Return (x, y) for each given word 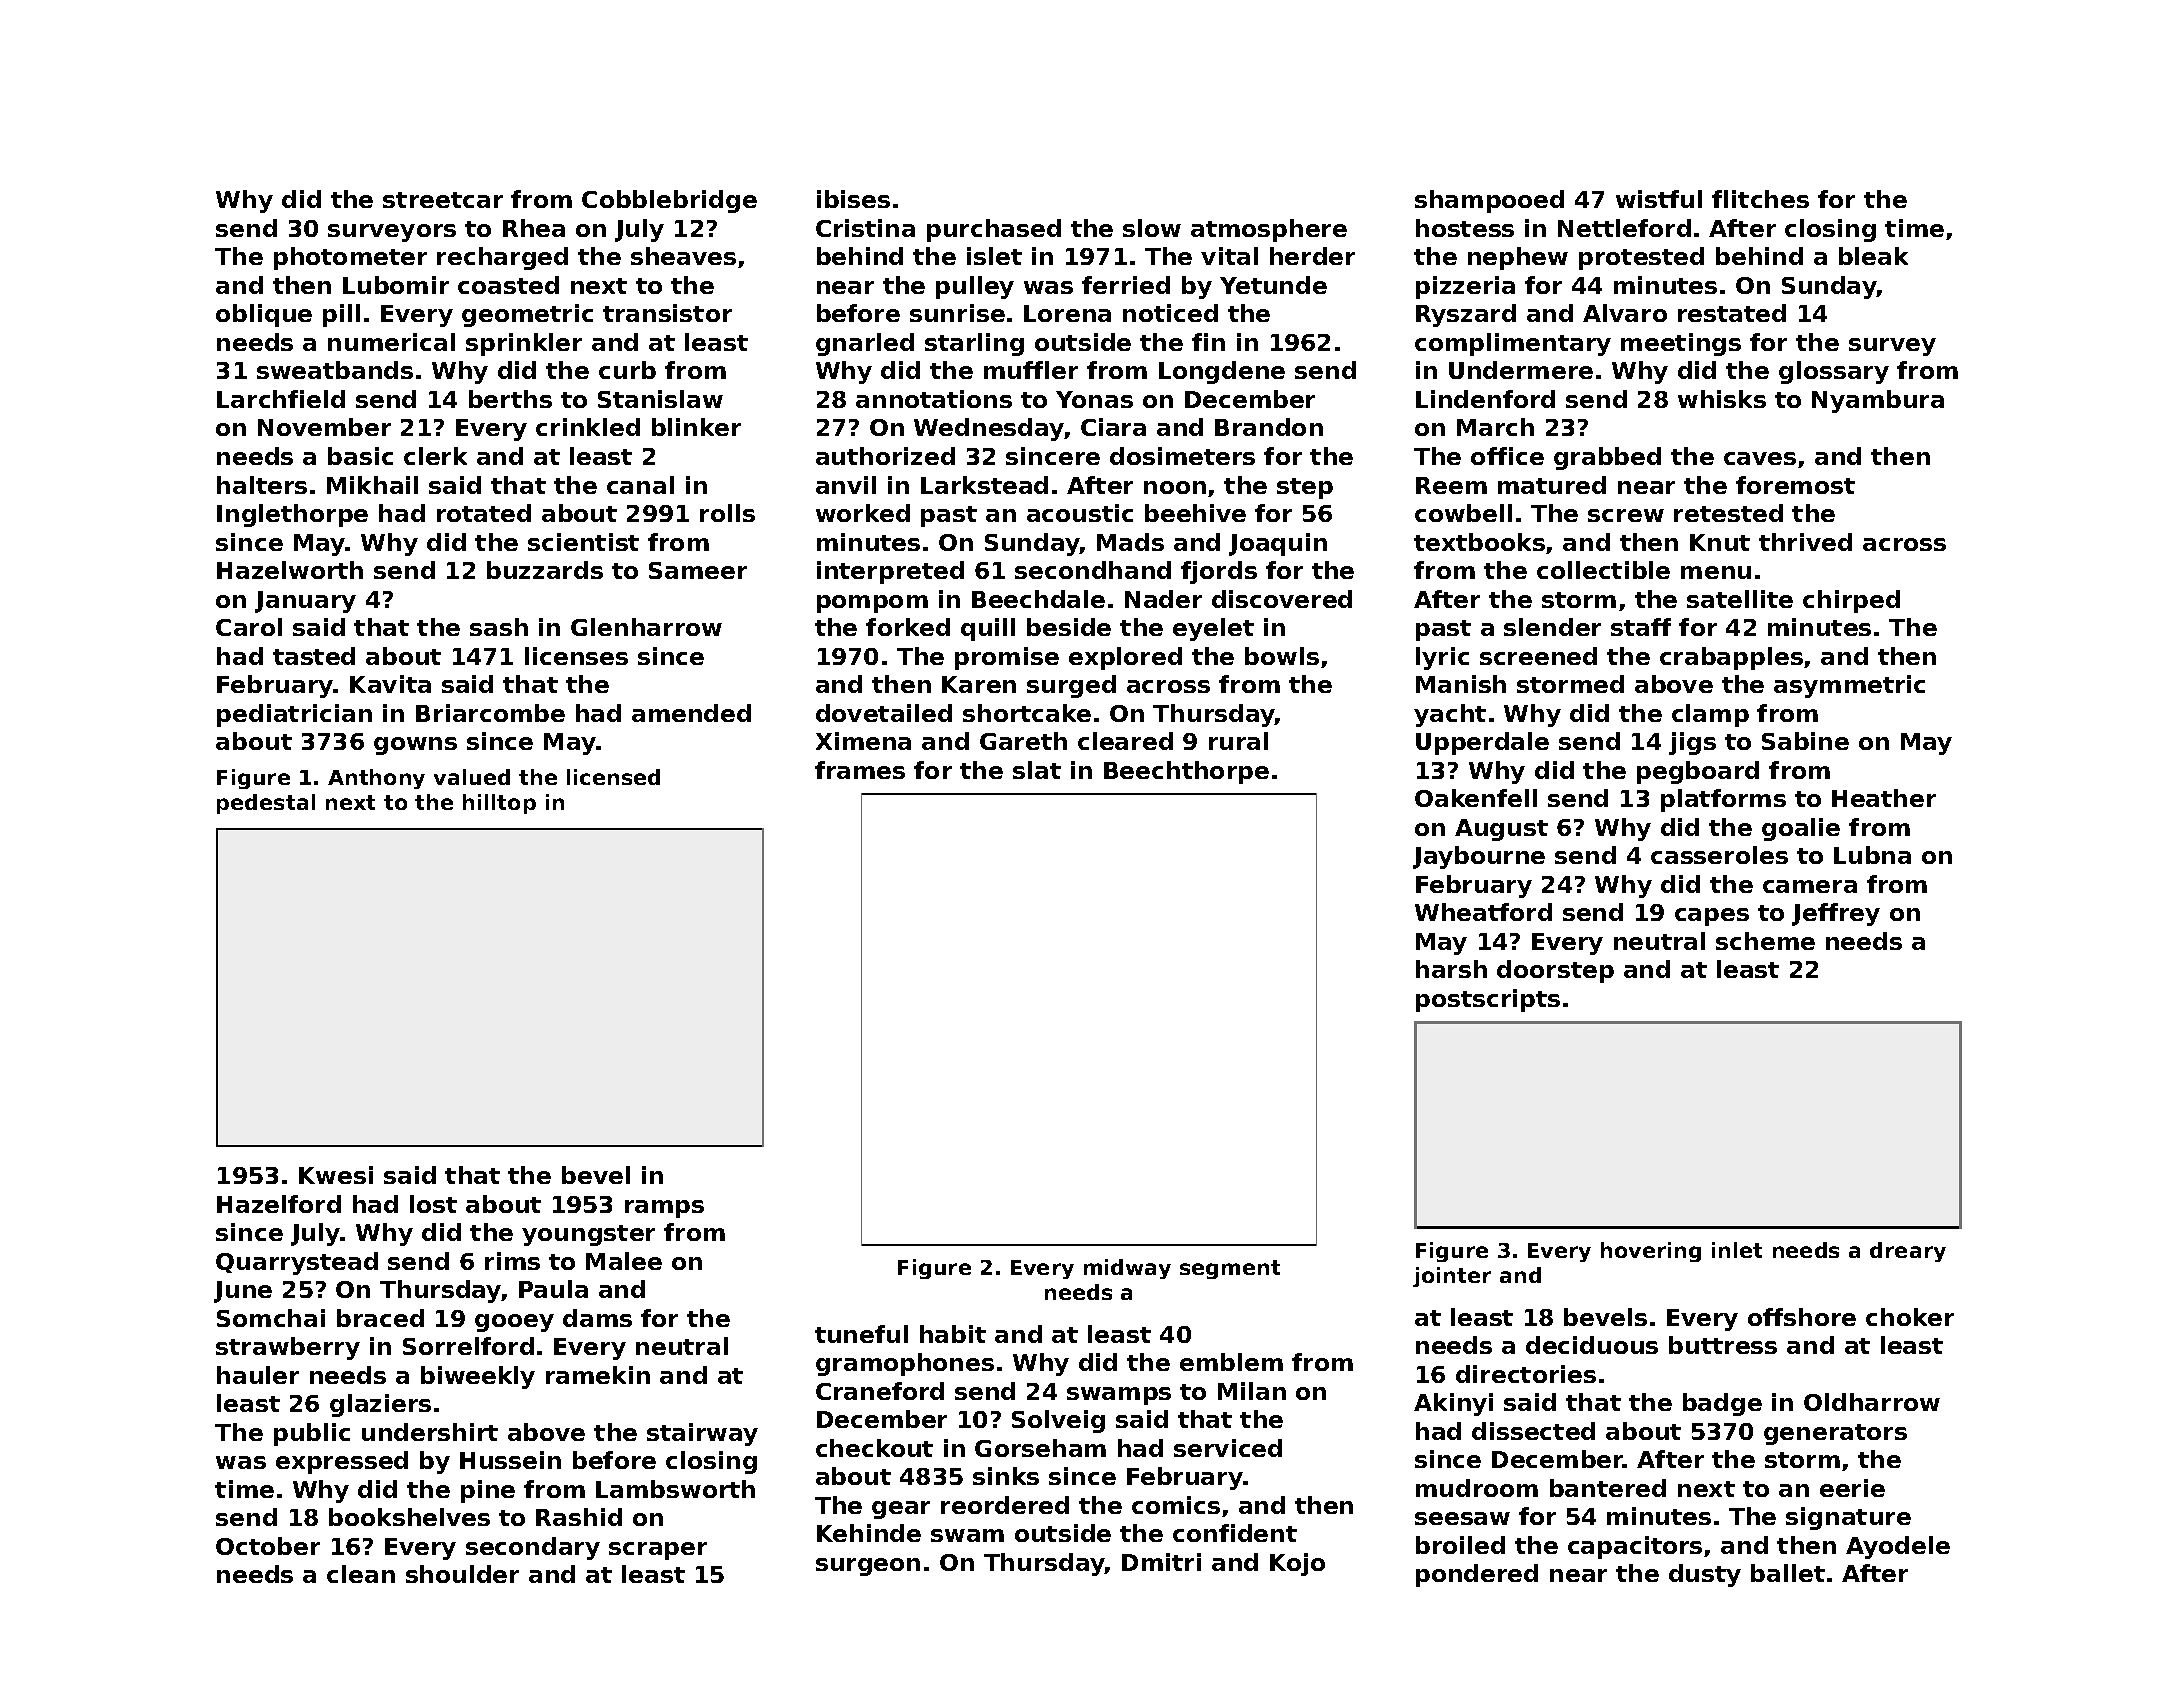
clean (361, 1574)
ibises (853, 199)
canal (640, 485)
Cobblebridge (669, 201)
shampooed (1489, 201)
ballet (1788, 1573)
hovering (1651, 1252)
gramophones (905, 1364)
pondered (1477, 1575)
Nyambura (1878, 401)
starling (974, 344)
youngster (588, 1235)
